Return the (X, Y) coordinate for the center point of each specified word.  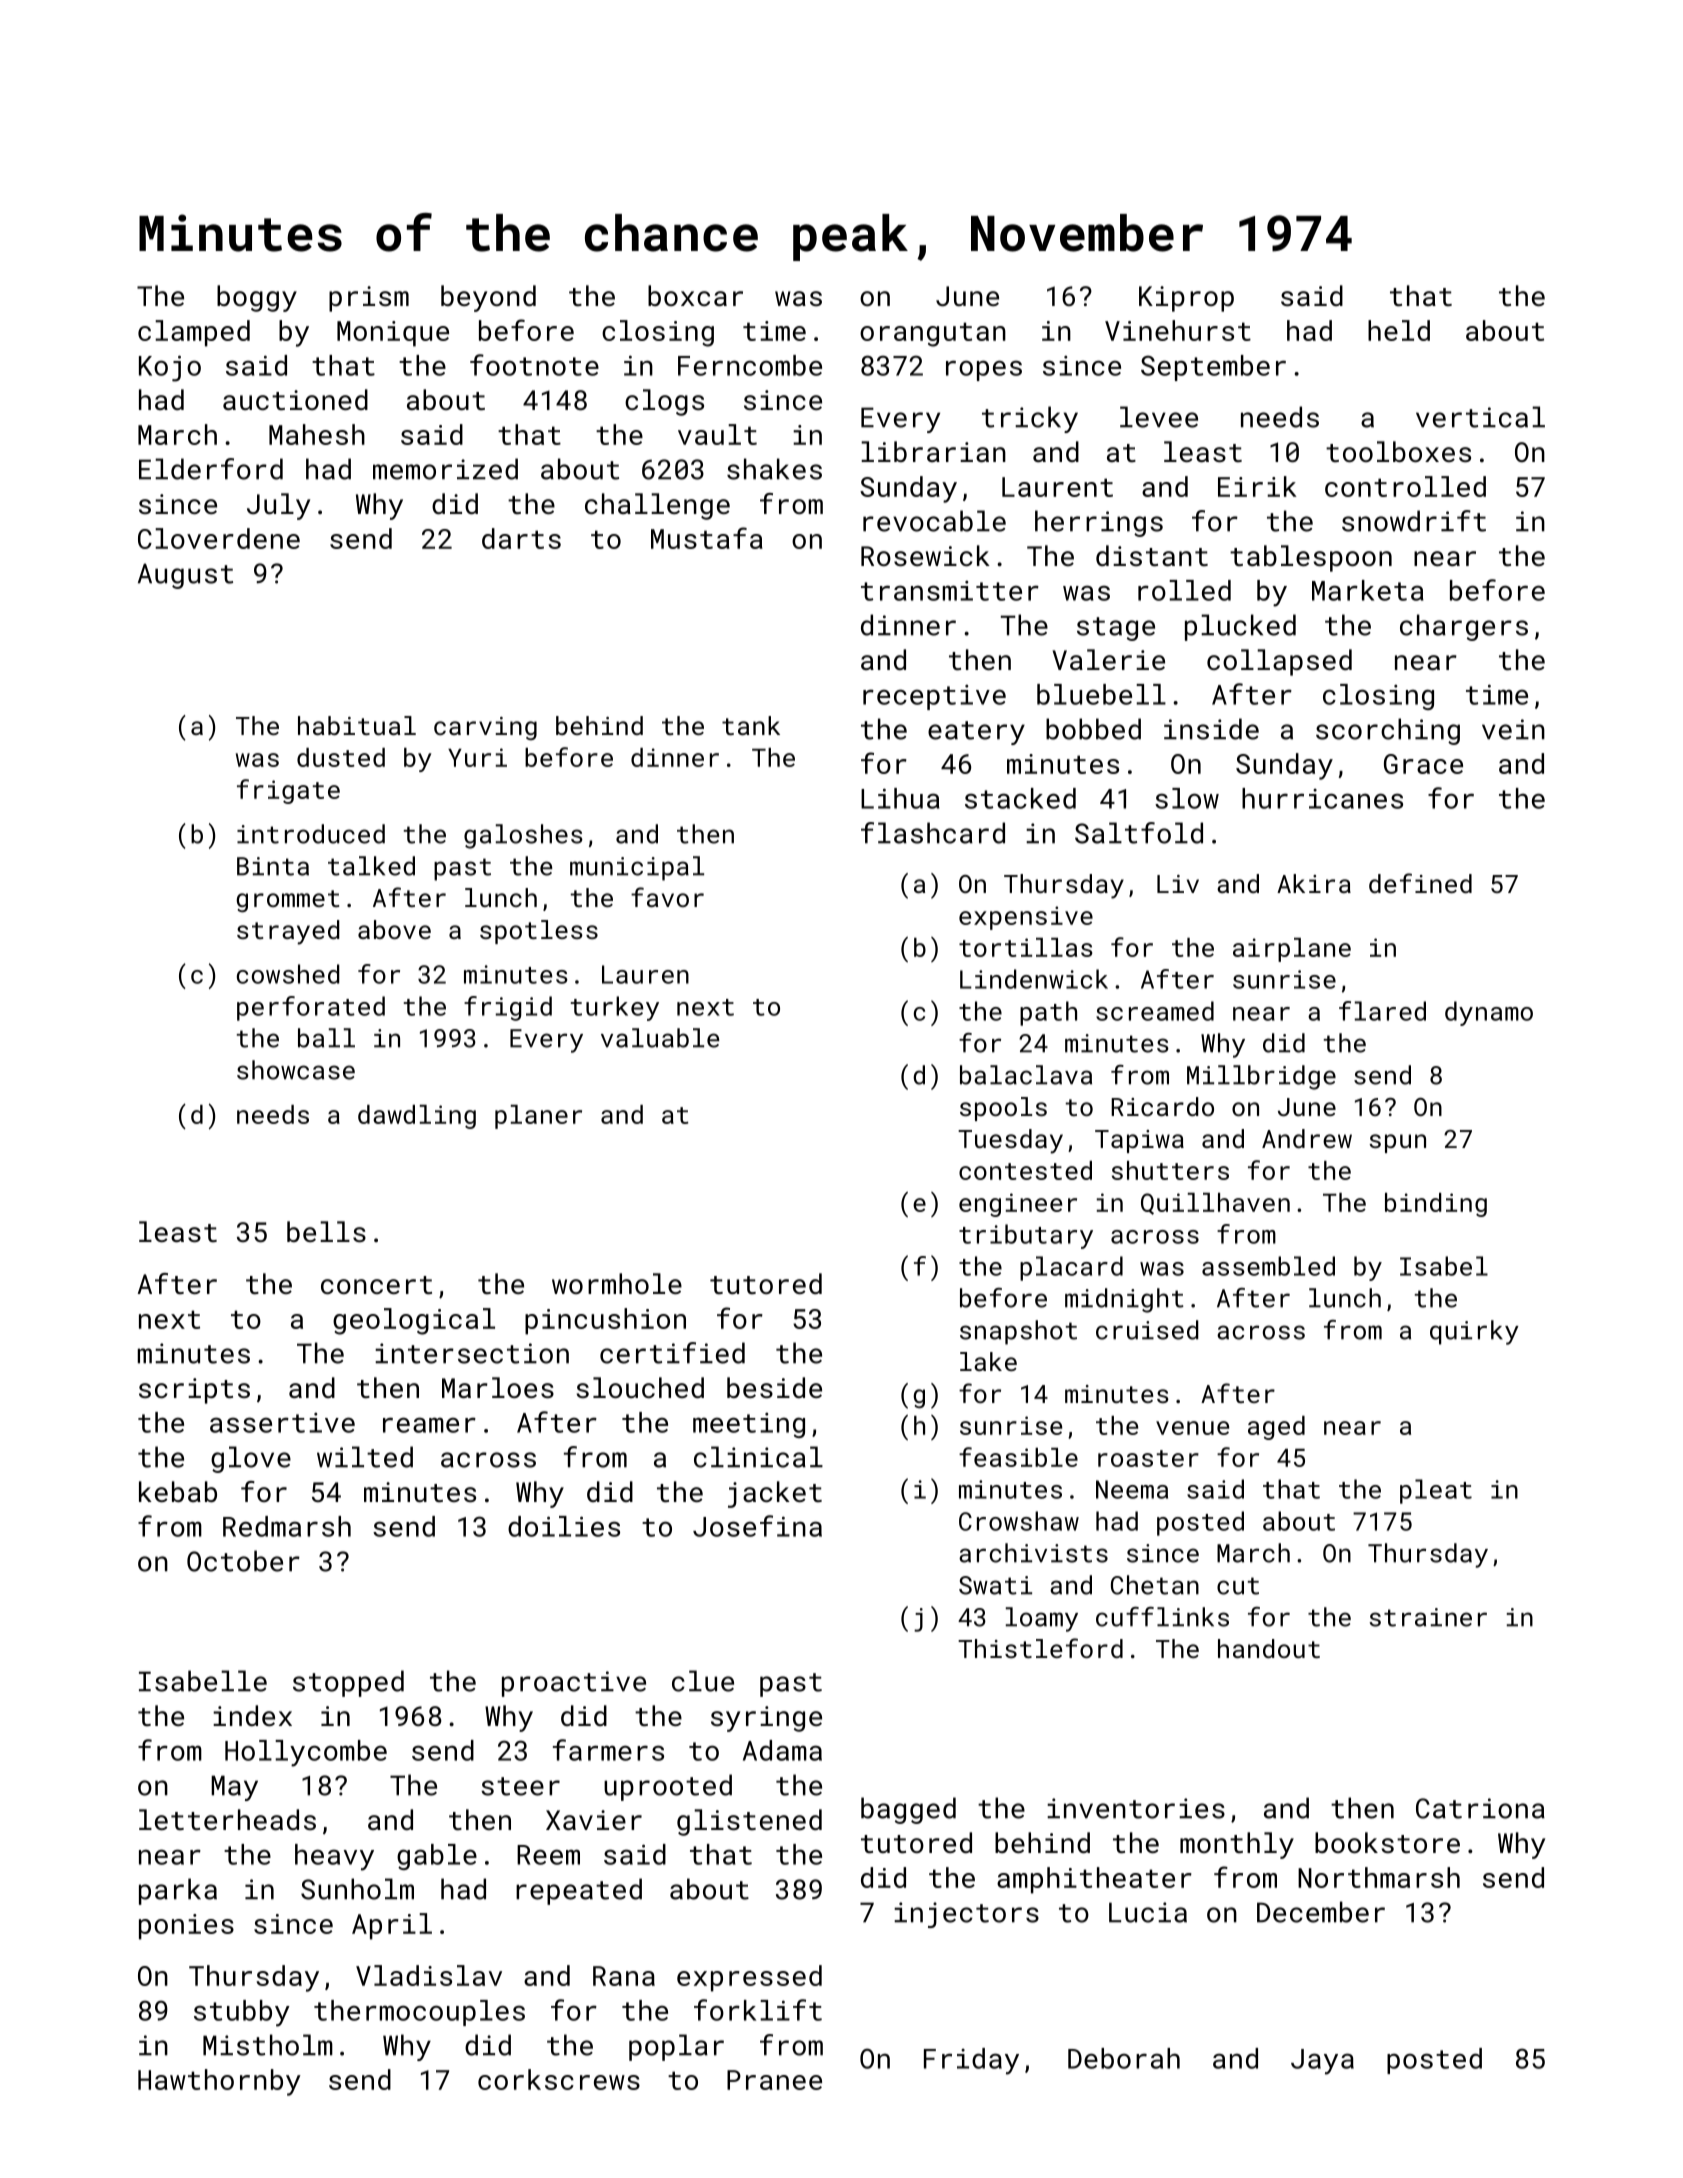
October (243, 1561)
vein (1513, 729)
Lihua (900, 798)
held (1399, 330)
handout (1269, 1648)
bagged (908, 1810)
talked (371, 866)
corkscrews (559, 2079)
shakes (774, 469)
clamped (194, 333)
